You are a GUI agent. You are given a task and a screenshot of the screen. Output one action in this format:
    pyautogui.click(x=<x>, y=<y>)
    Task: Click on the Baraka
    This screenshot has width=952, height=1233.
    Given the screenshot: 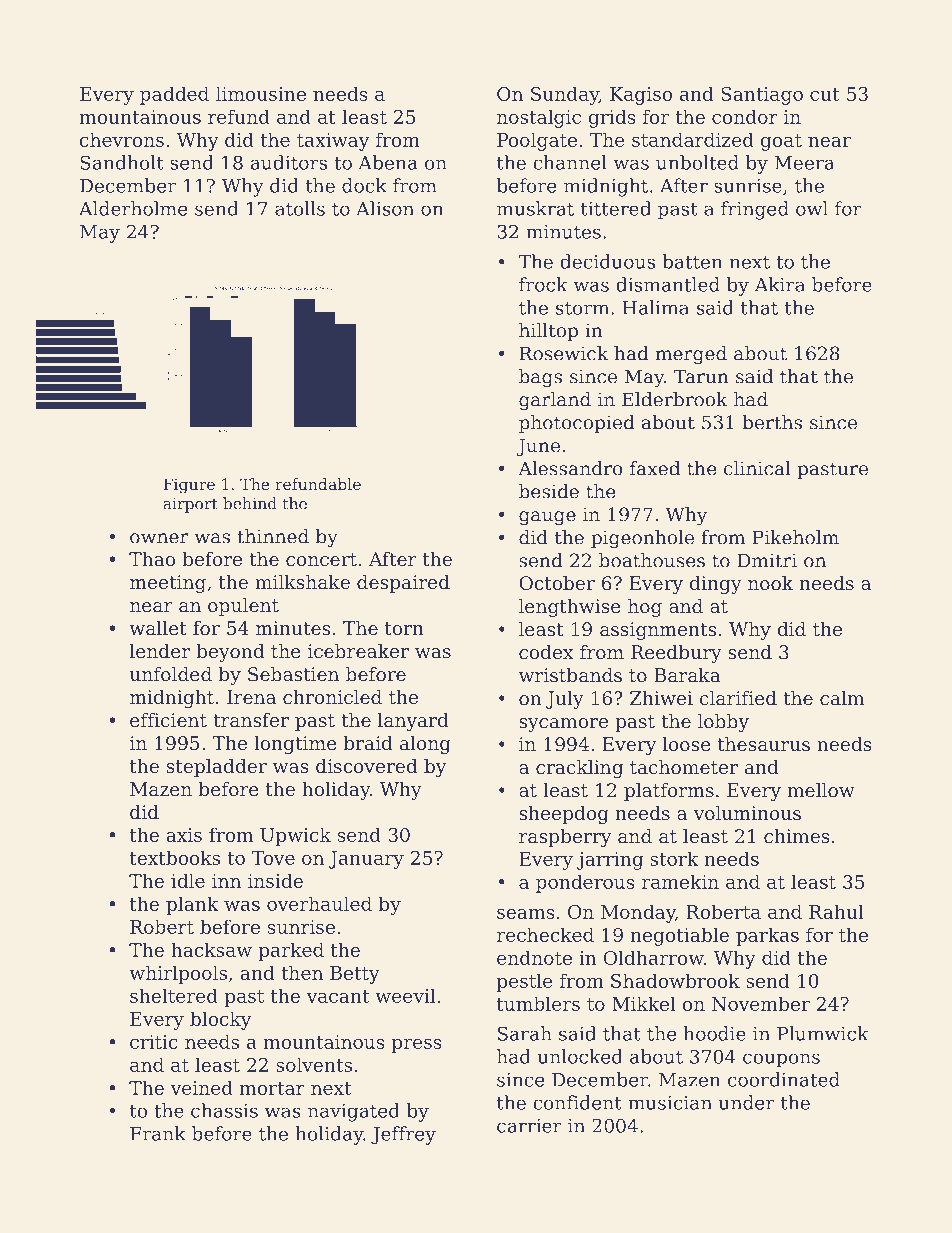 What is the action you would take?
    pyautogui.click(x=687, y=675)
